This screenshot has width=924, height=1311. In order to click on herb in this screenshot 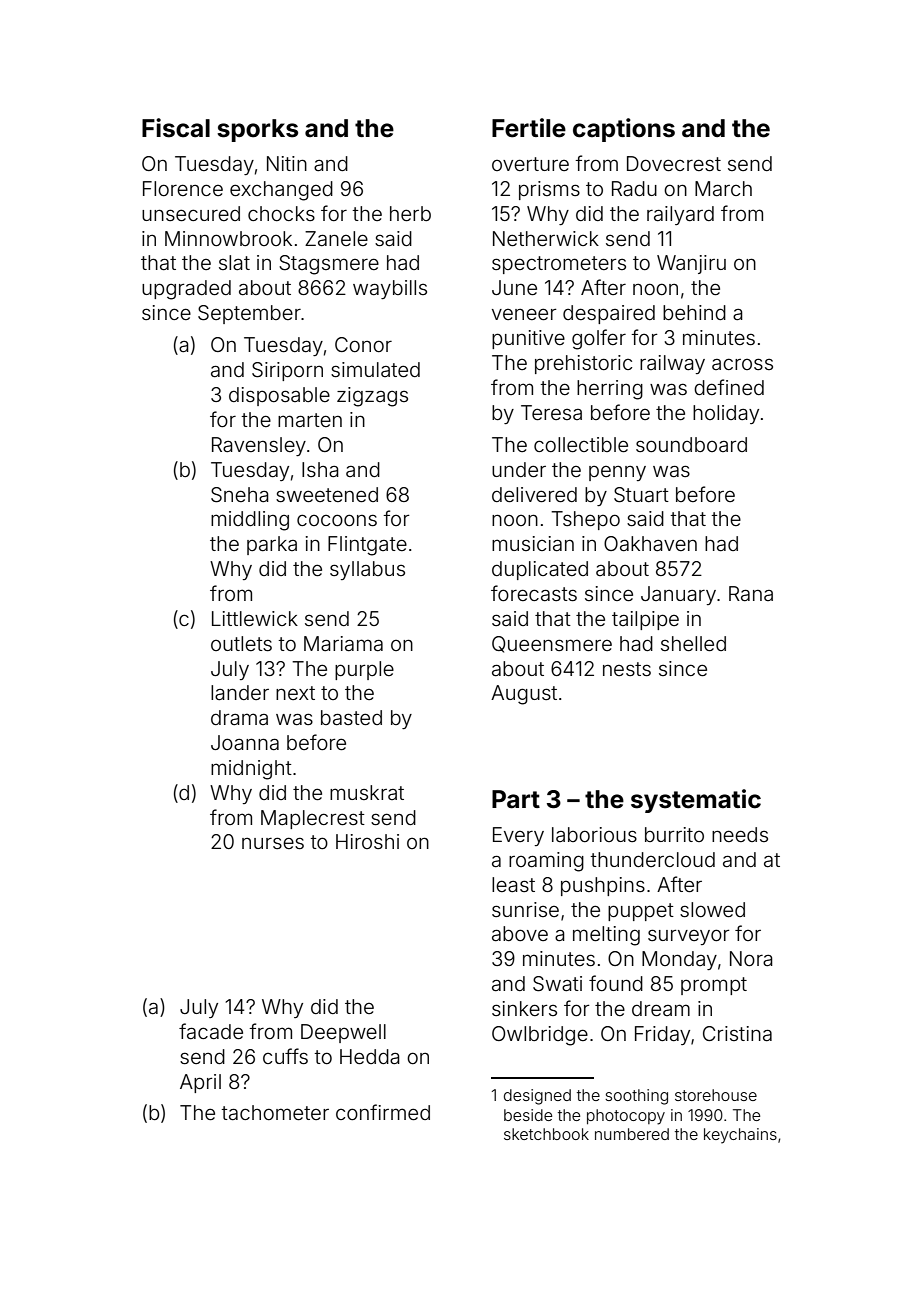, I will do `click(410, 213)`.
